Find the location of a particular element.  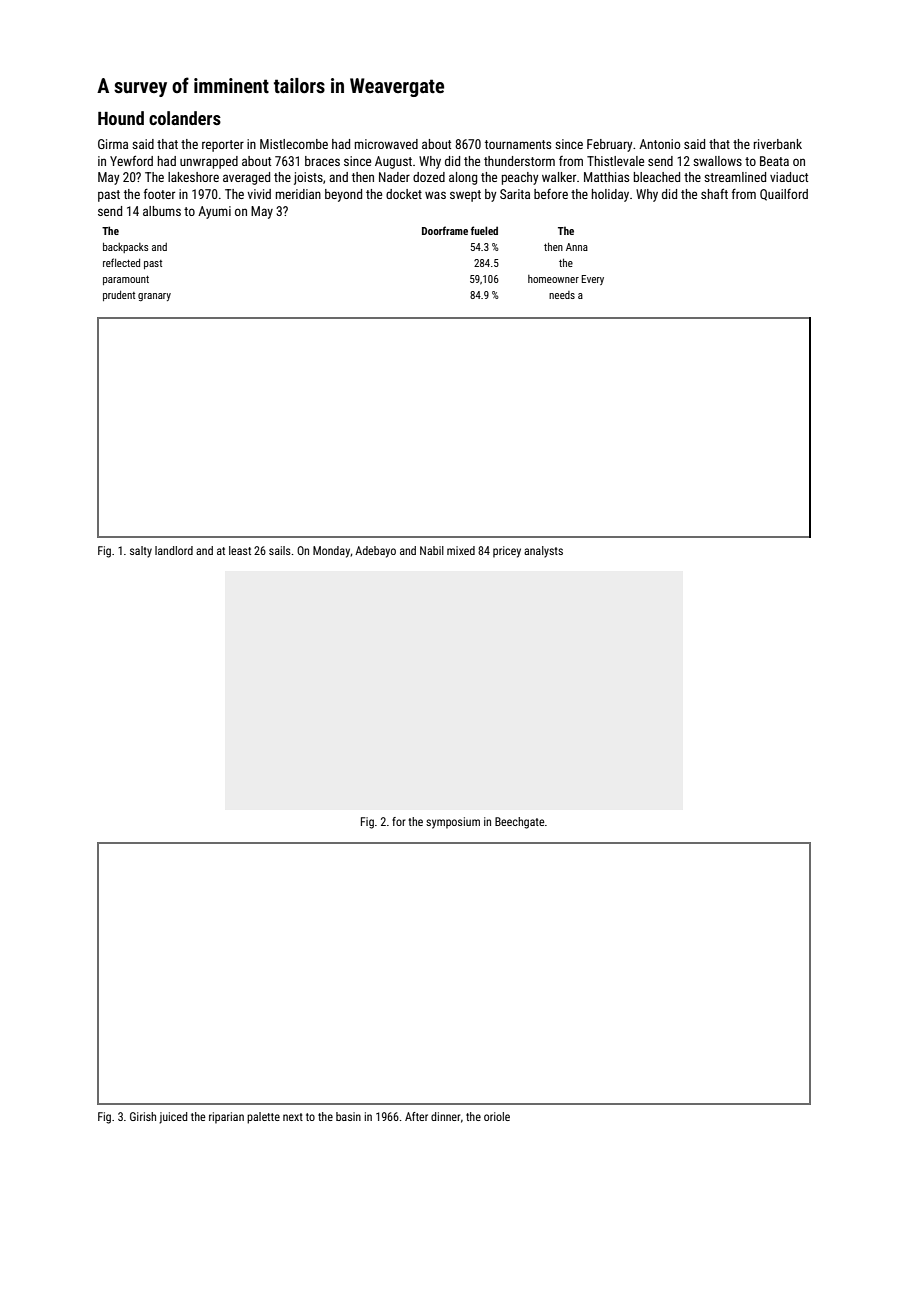

basin is located at coordinates (348, 1116).
